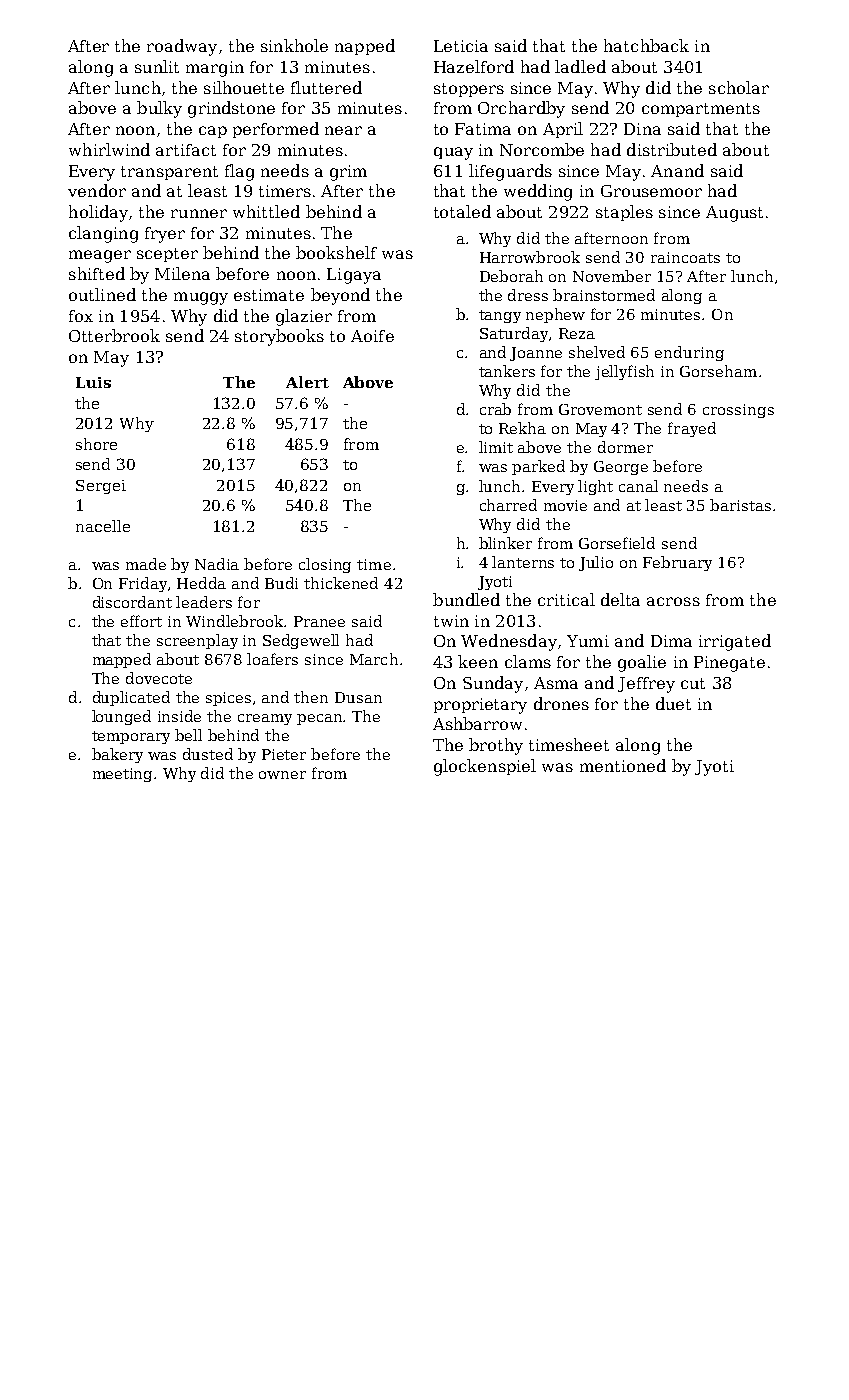 The image size is (849, 1400). Describe the element at coordinates (282, 775) in the document. I see `owner` at that location.
